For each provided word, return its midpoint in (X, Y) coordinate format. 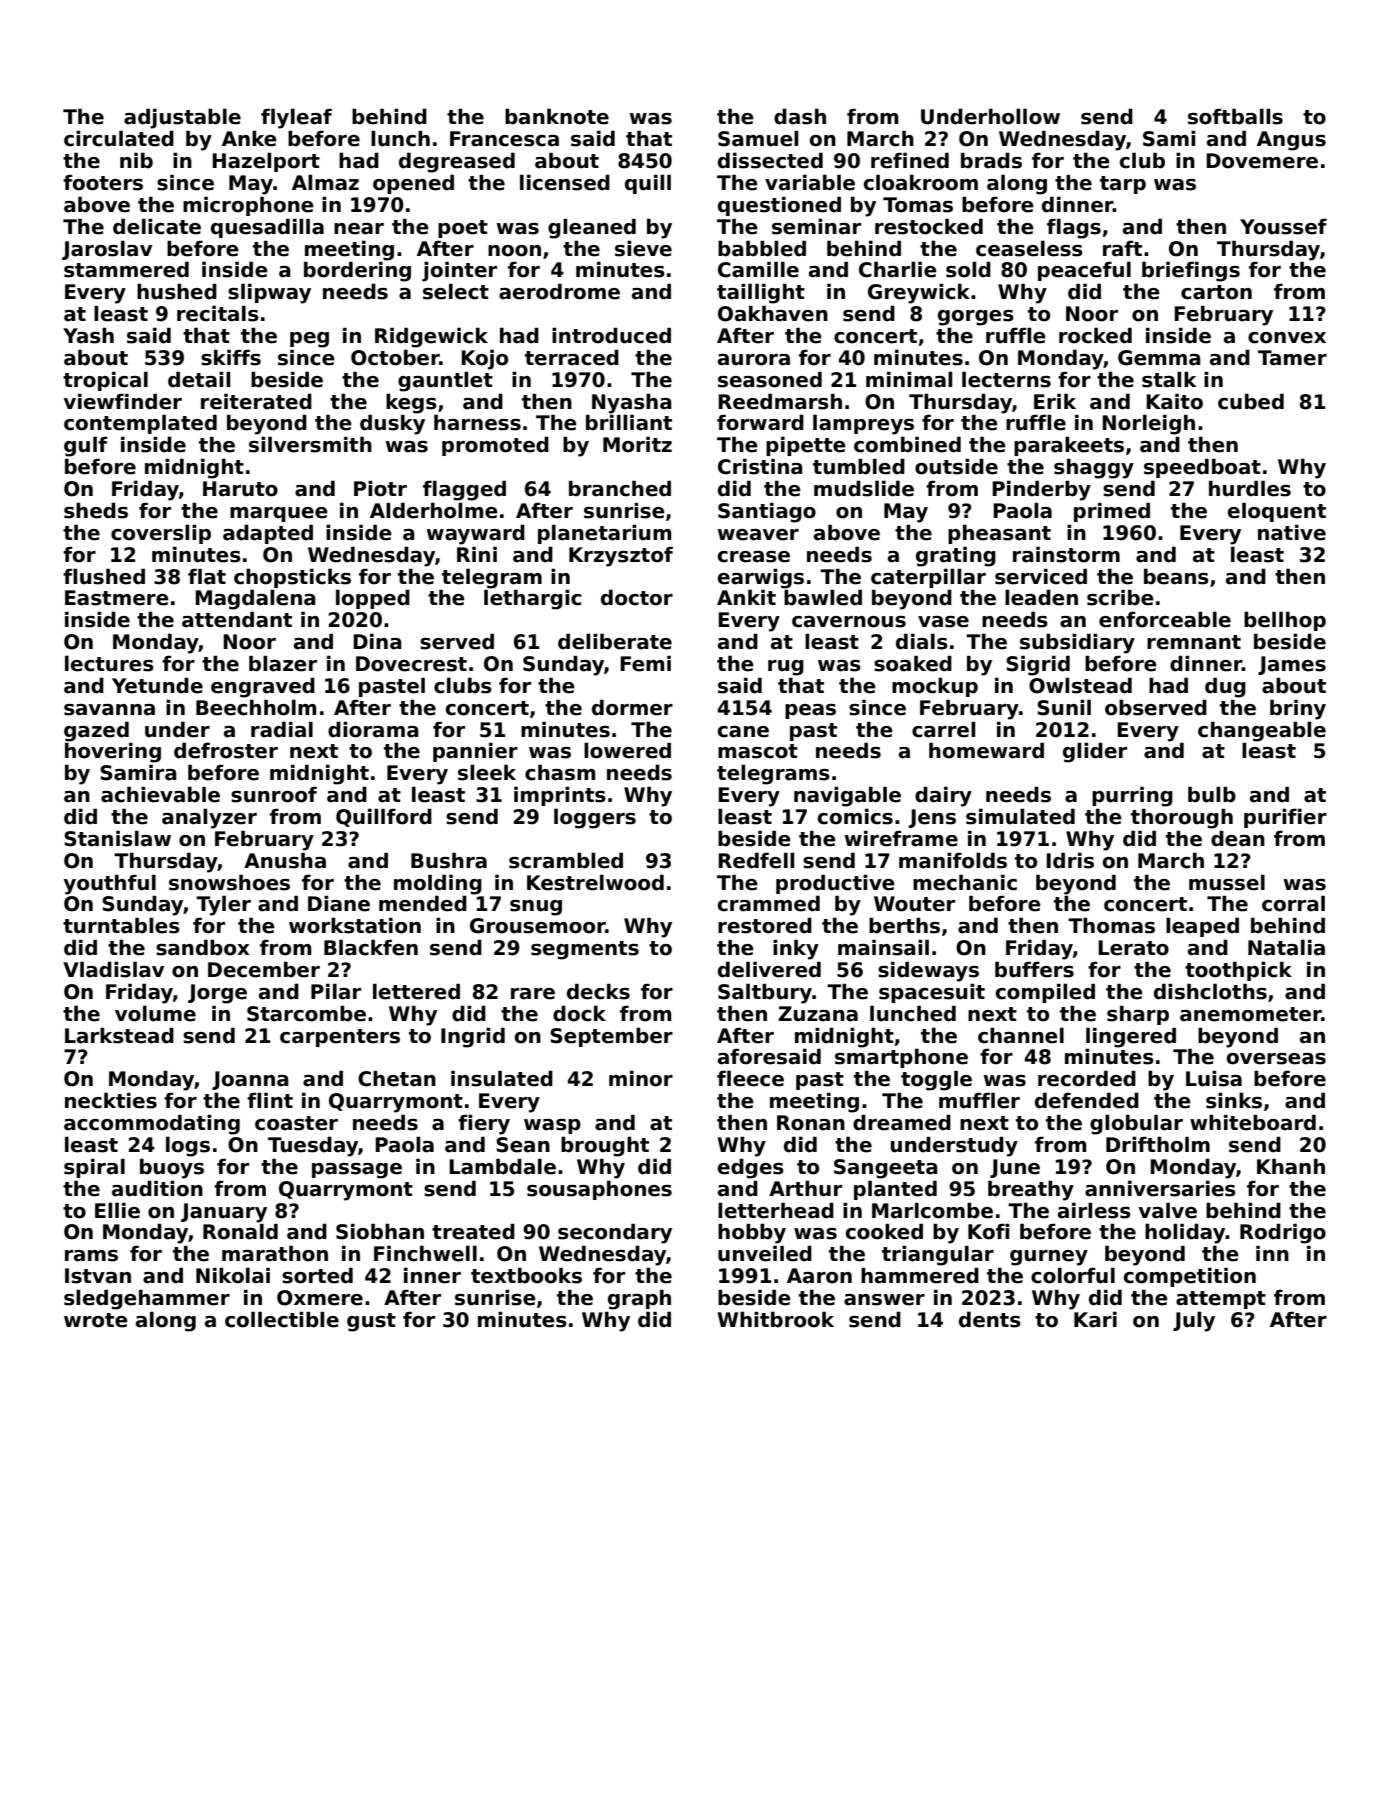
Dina (377, 641)
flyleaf (296, 118)
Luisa (1214, 1078)
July (1194, 1321)
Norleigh (1148, 424)
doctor (637, 597)
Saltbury (765, 993)
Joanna (250, 1080)
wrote (96, 1320)
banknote (557, 116)
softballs (1235, 116)
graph (639, 1299)
